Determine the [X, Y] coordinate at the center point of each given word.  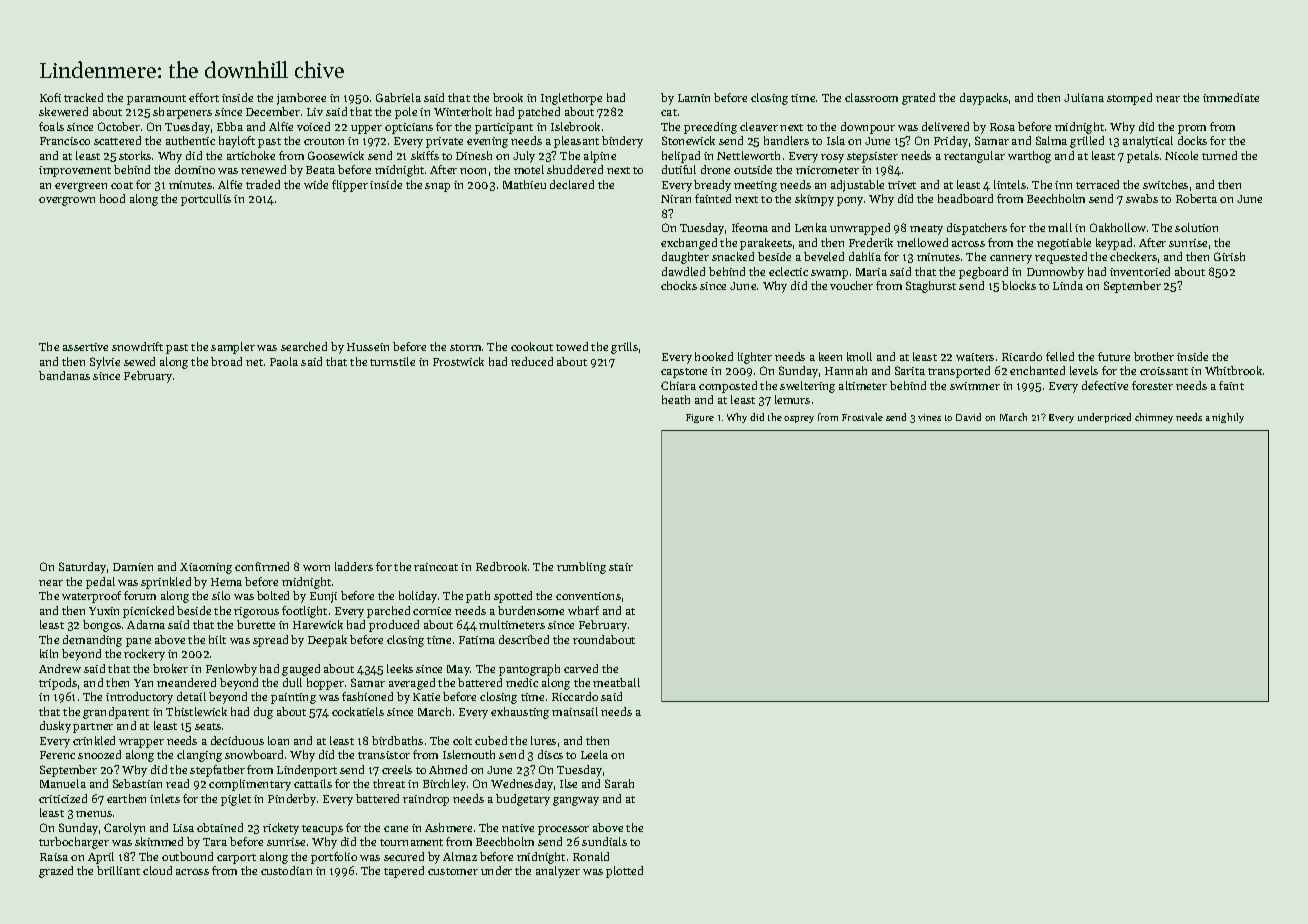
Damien [133, 567]
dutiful [679, 169]
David [968, 417]
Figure [700, 418]
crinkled [94, 740]
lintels [1010, 184]
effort [204, 97]
